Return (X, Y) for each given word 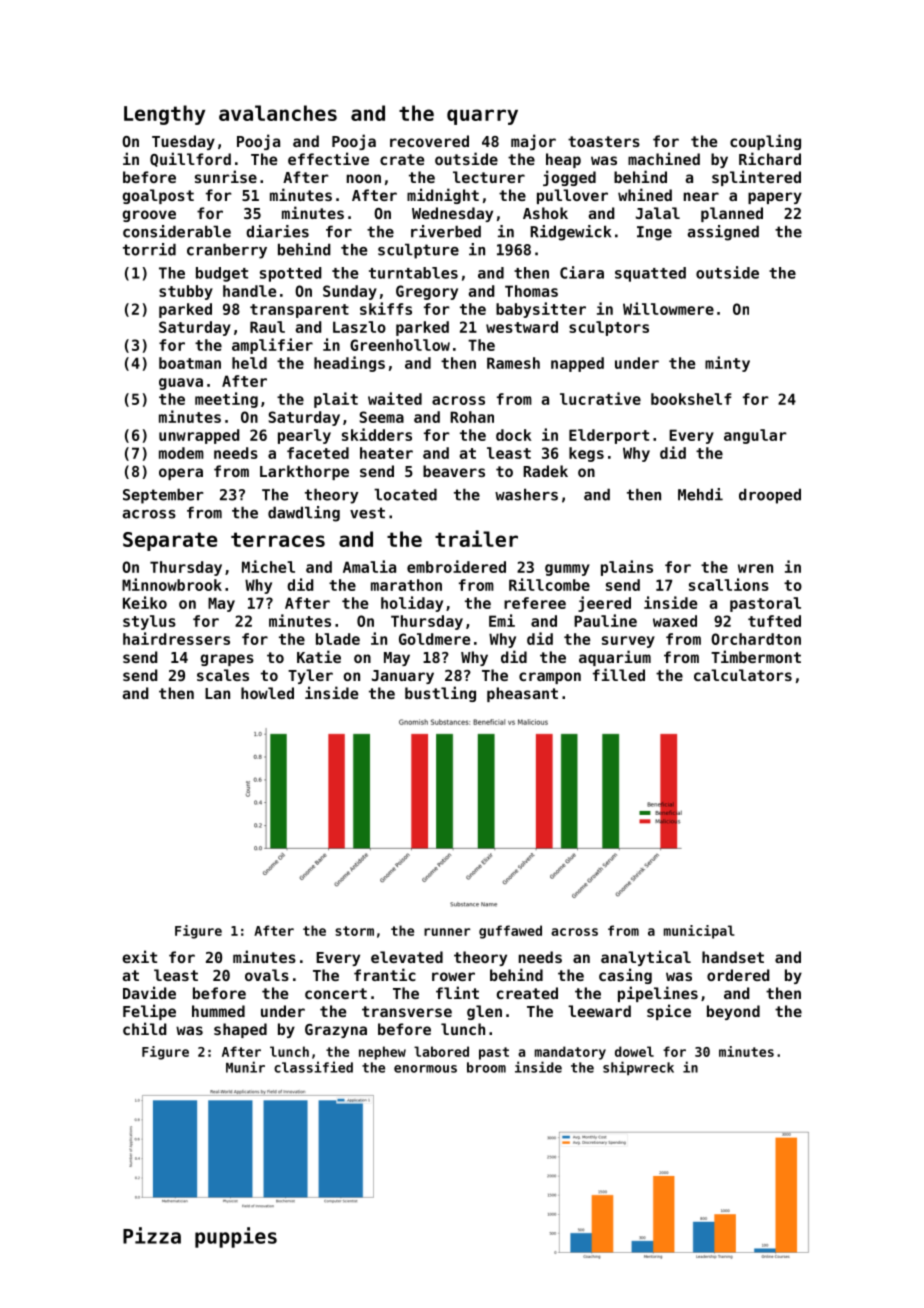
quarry (482, 117)
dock (514, 435)
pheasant (522, 694)
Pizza (152, 1235)
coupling (765, 142)
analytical (646, 958)
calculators (743, 675)
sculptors (609, 328)
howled (267, 693)
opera (181, 474)
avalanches (278, 113)
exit (139, 956)
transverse (407, 1011)
